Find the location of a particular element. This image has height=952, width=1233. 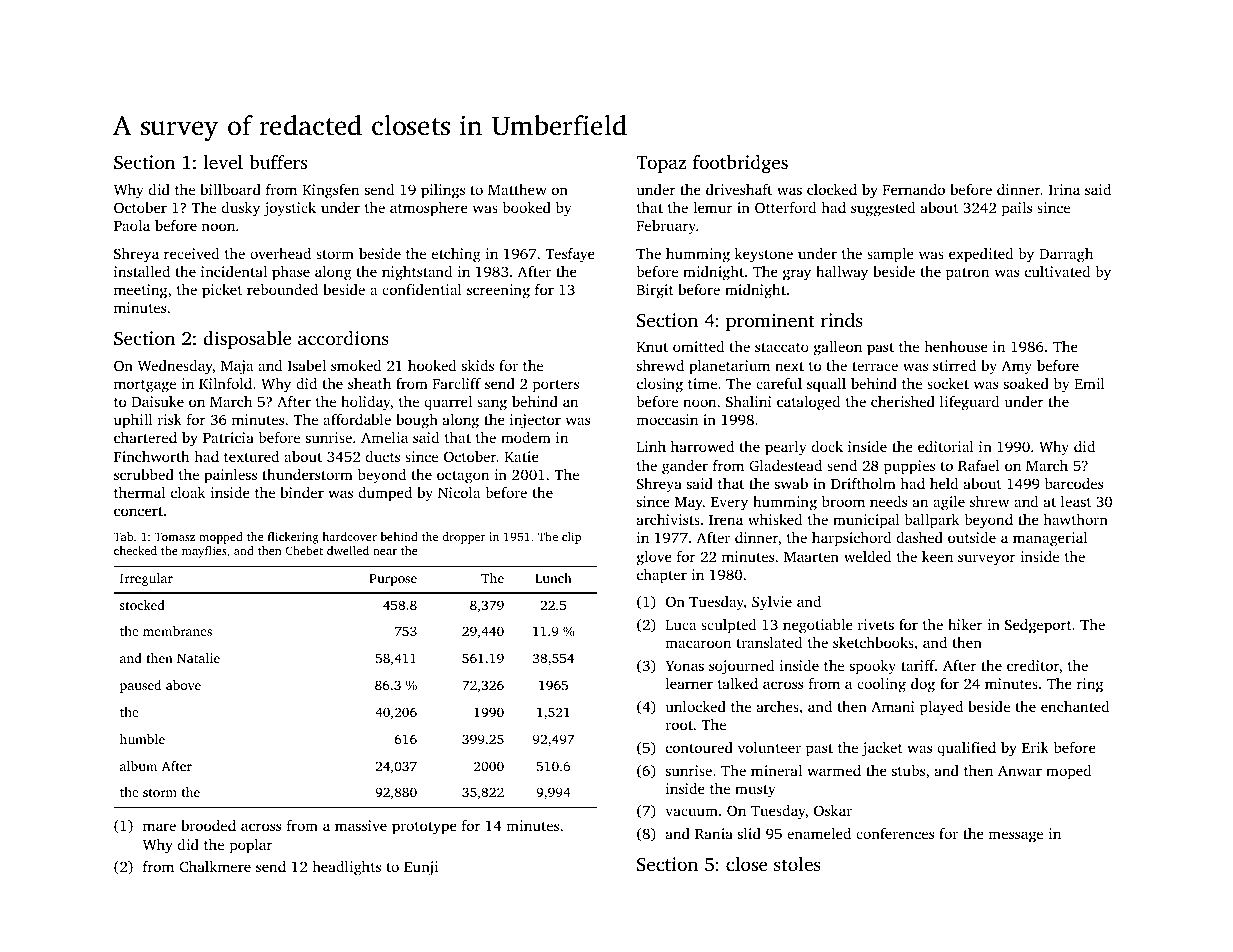

chartered is located at coordinates (145, 437).
